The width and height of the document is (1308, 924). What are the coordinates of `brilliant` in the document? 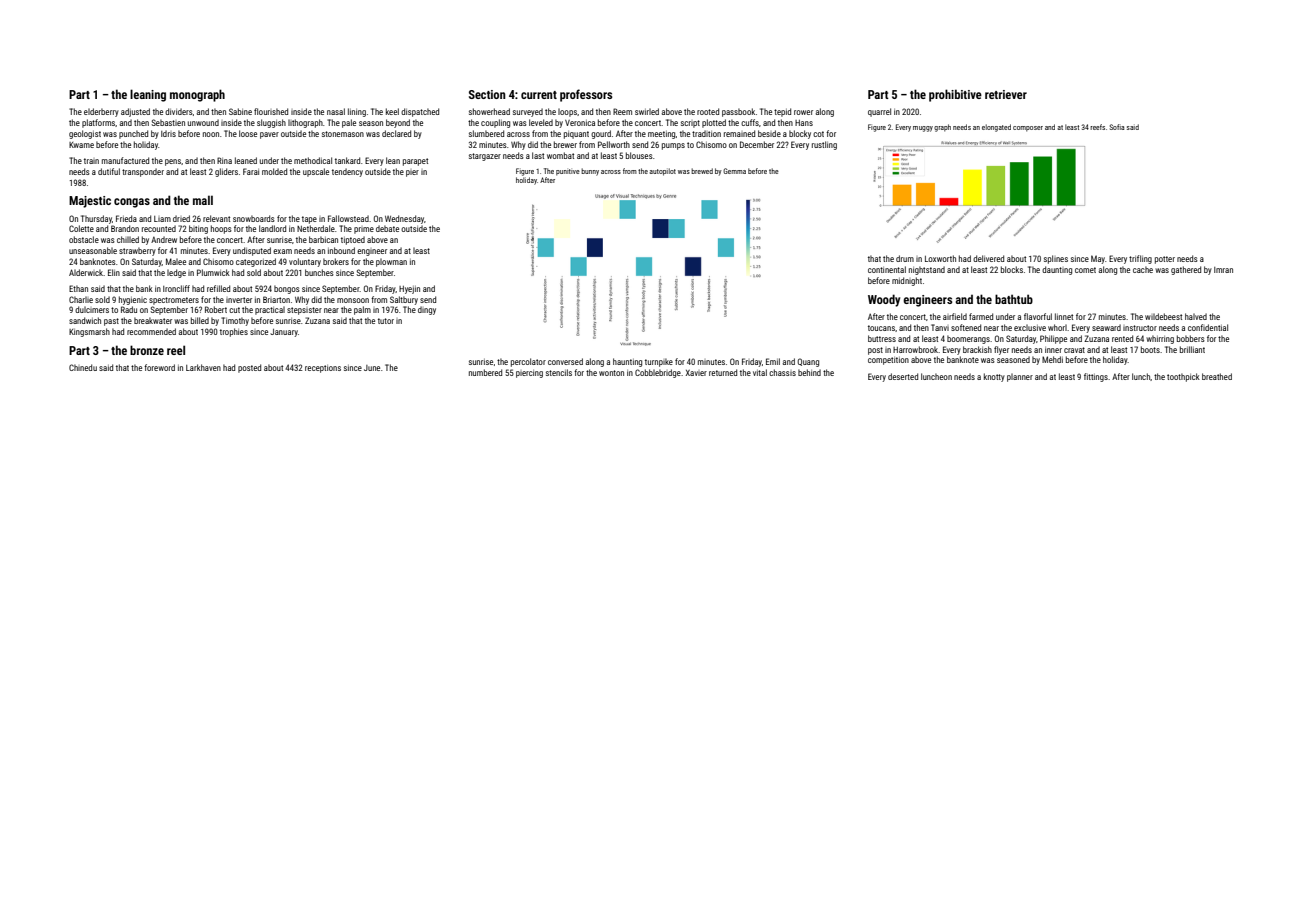 It's located at (1192, 349).
